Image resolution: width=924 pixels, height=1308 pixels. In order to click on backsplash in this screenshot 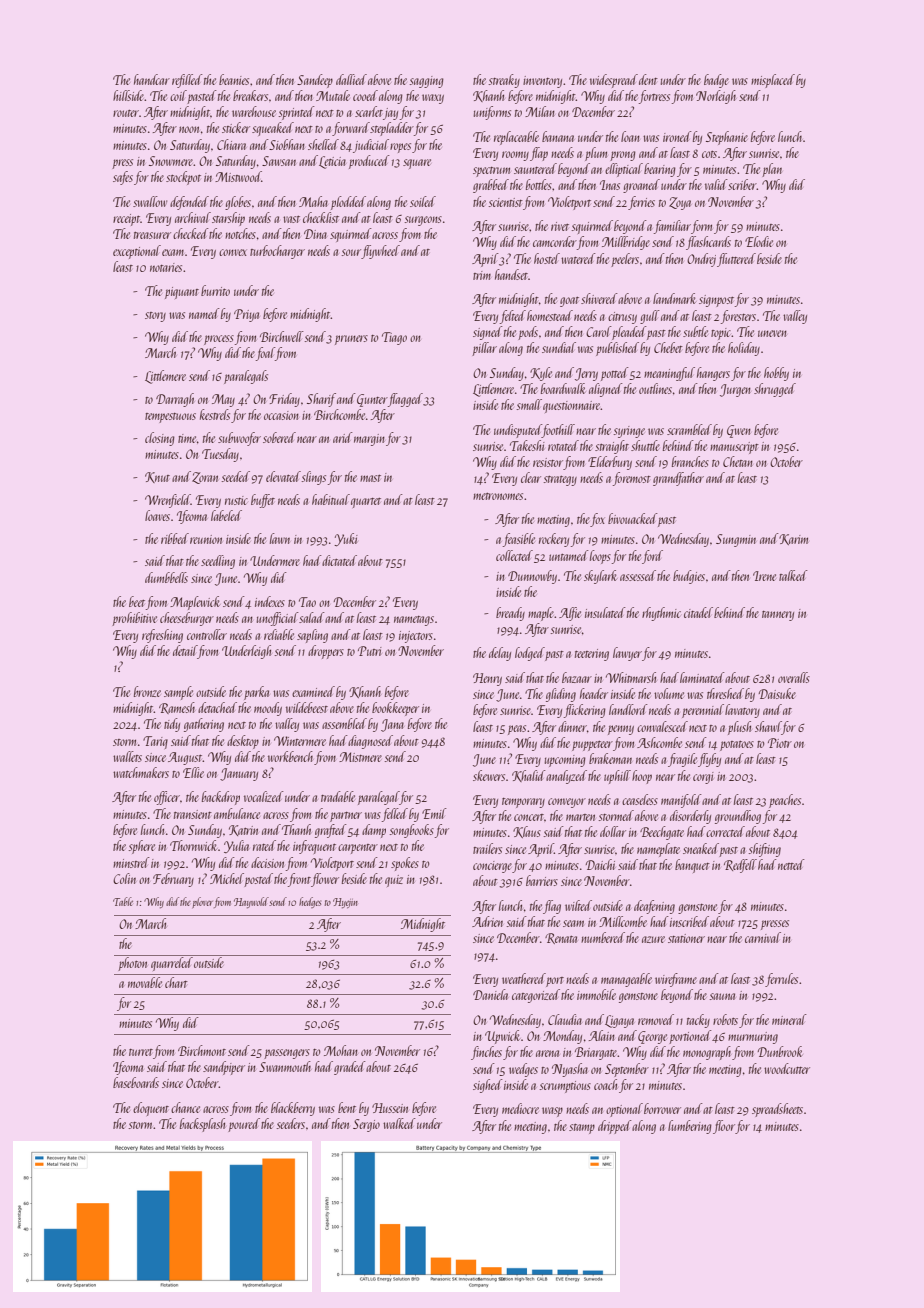, I will do `click(202, 1125)`.
